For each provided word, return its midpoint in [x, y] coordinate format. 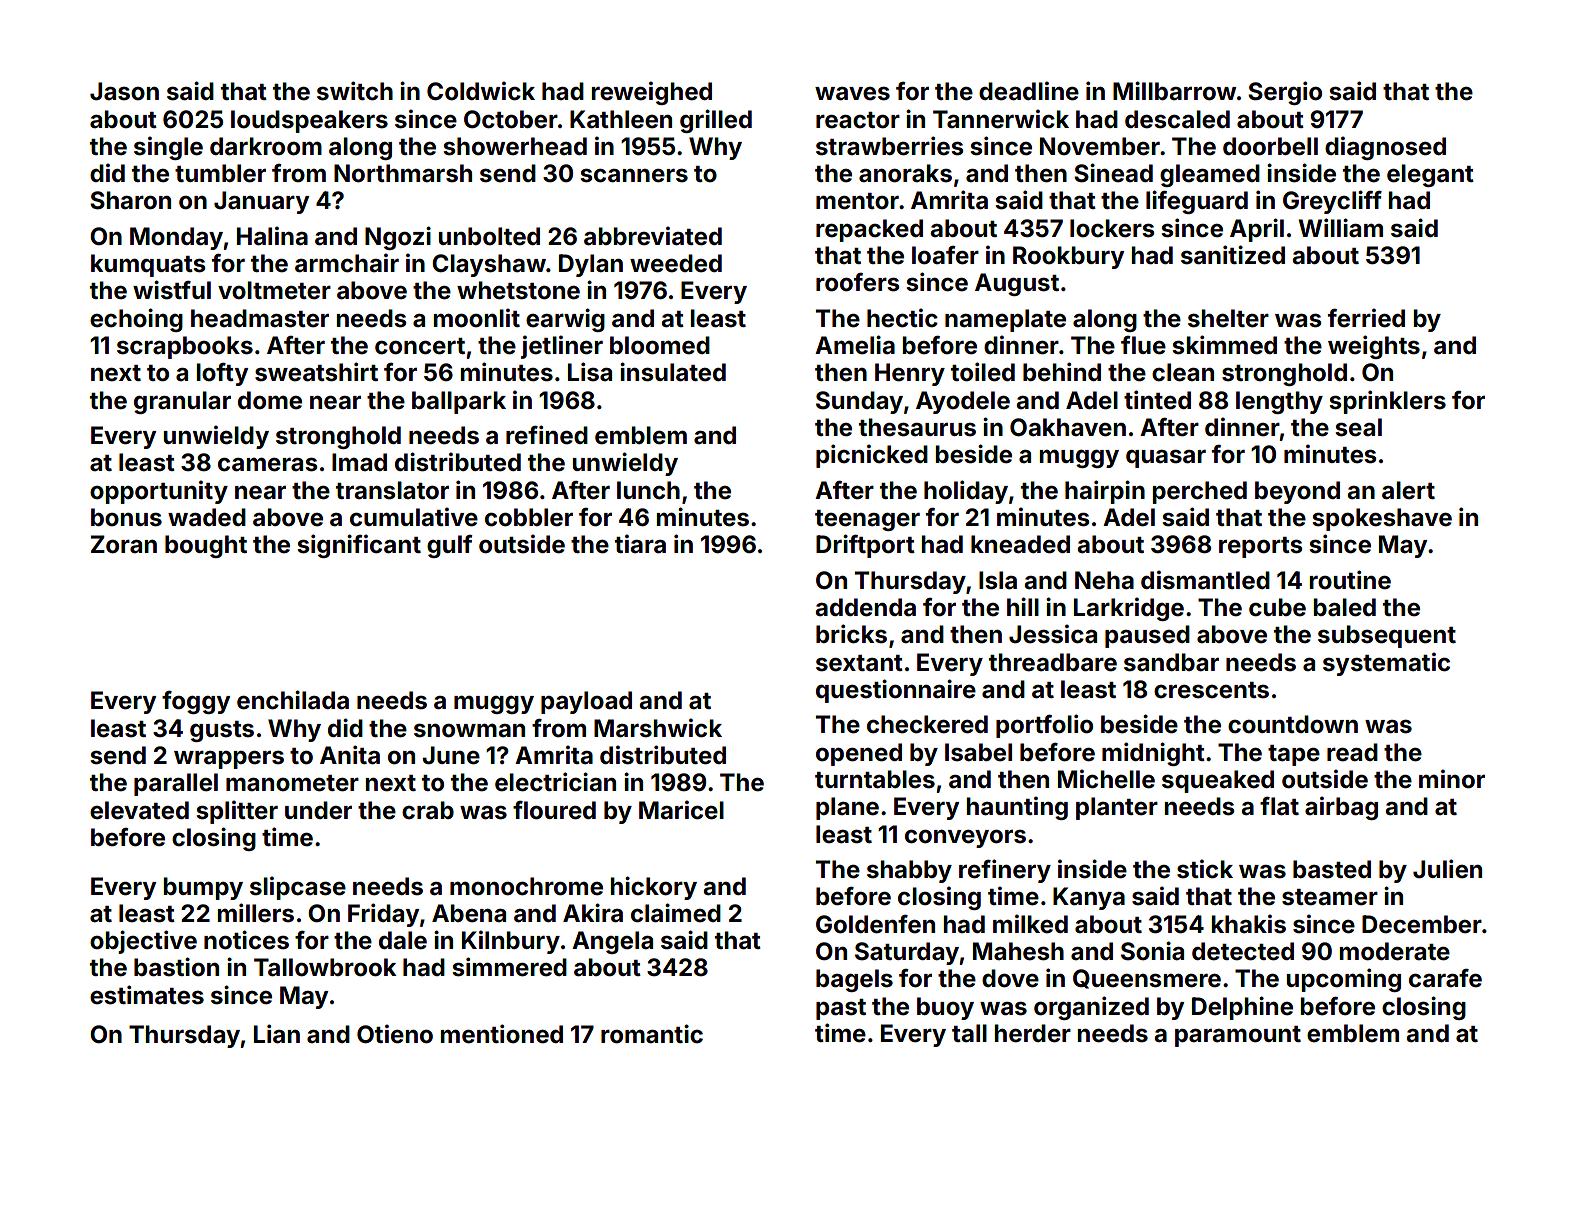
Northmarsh [403, 173]
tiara [640, 544]
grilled [716, 121]
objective [143, 942]
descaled [1177, 119]
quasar [1166, 459]
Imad [359, 462]
